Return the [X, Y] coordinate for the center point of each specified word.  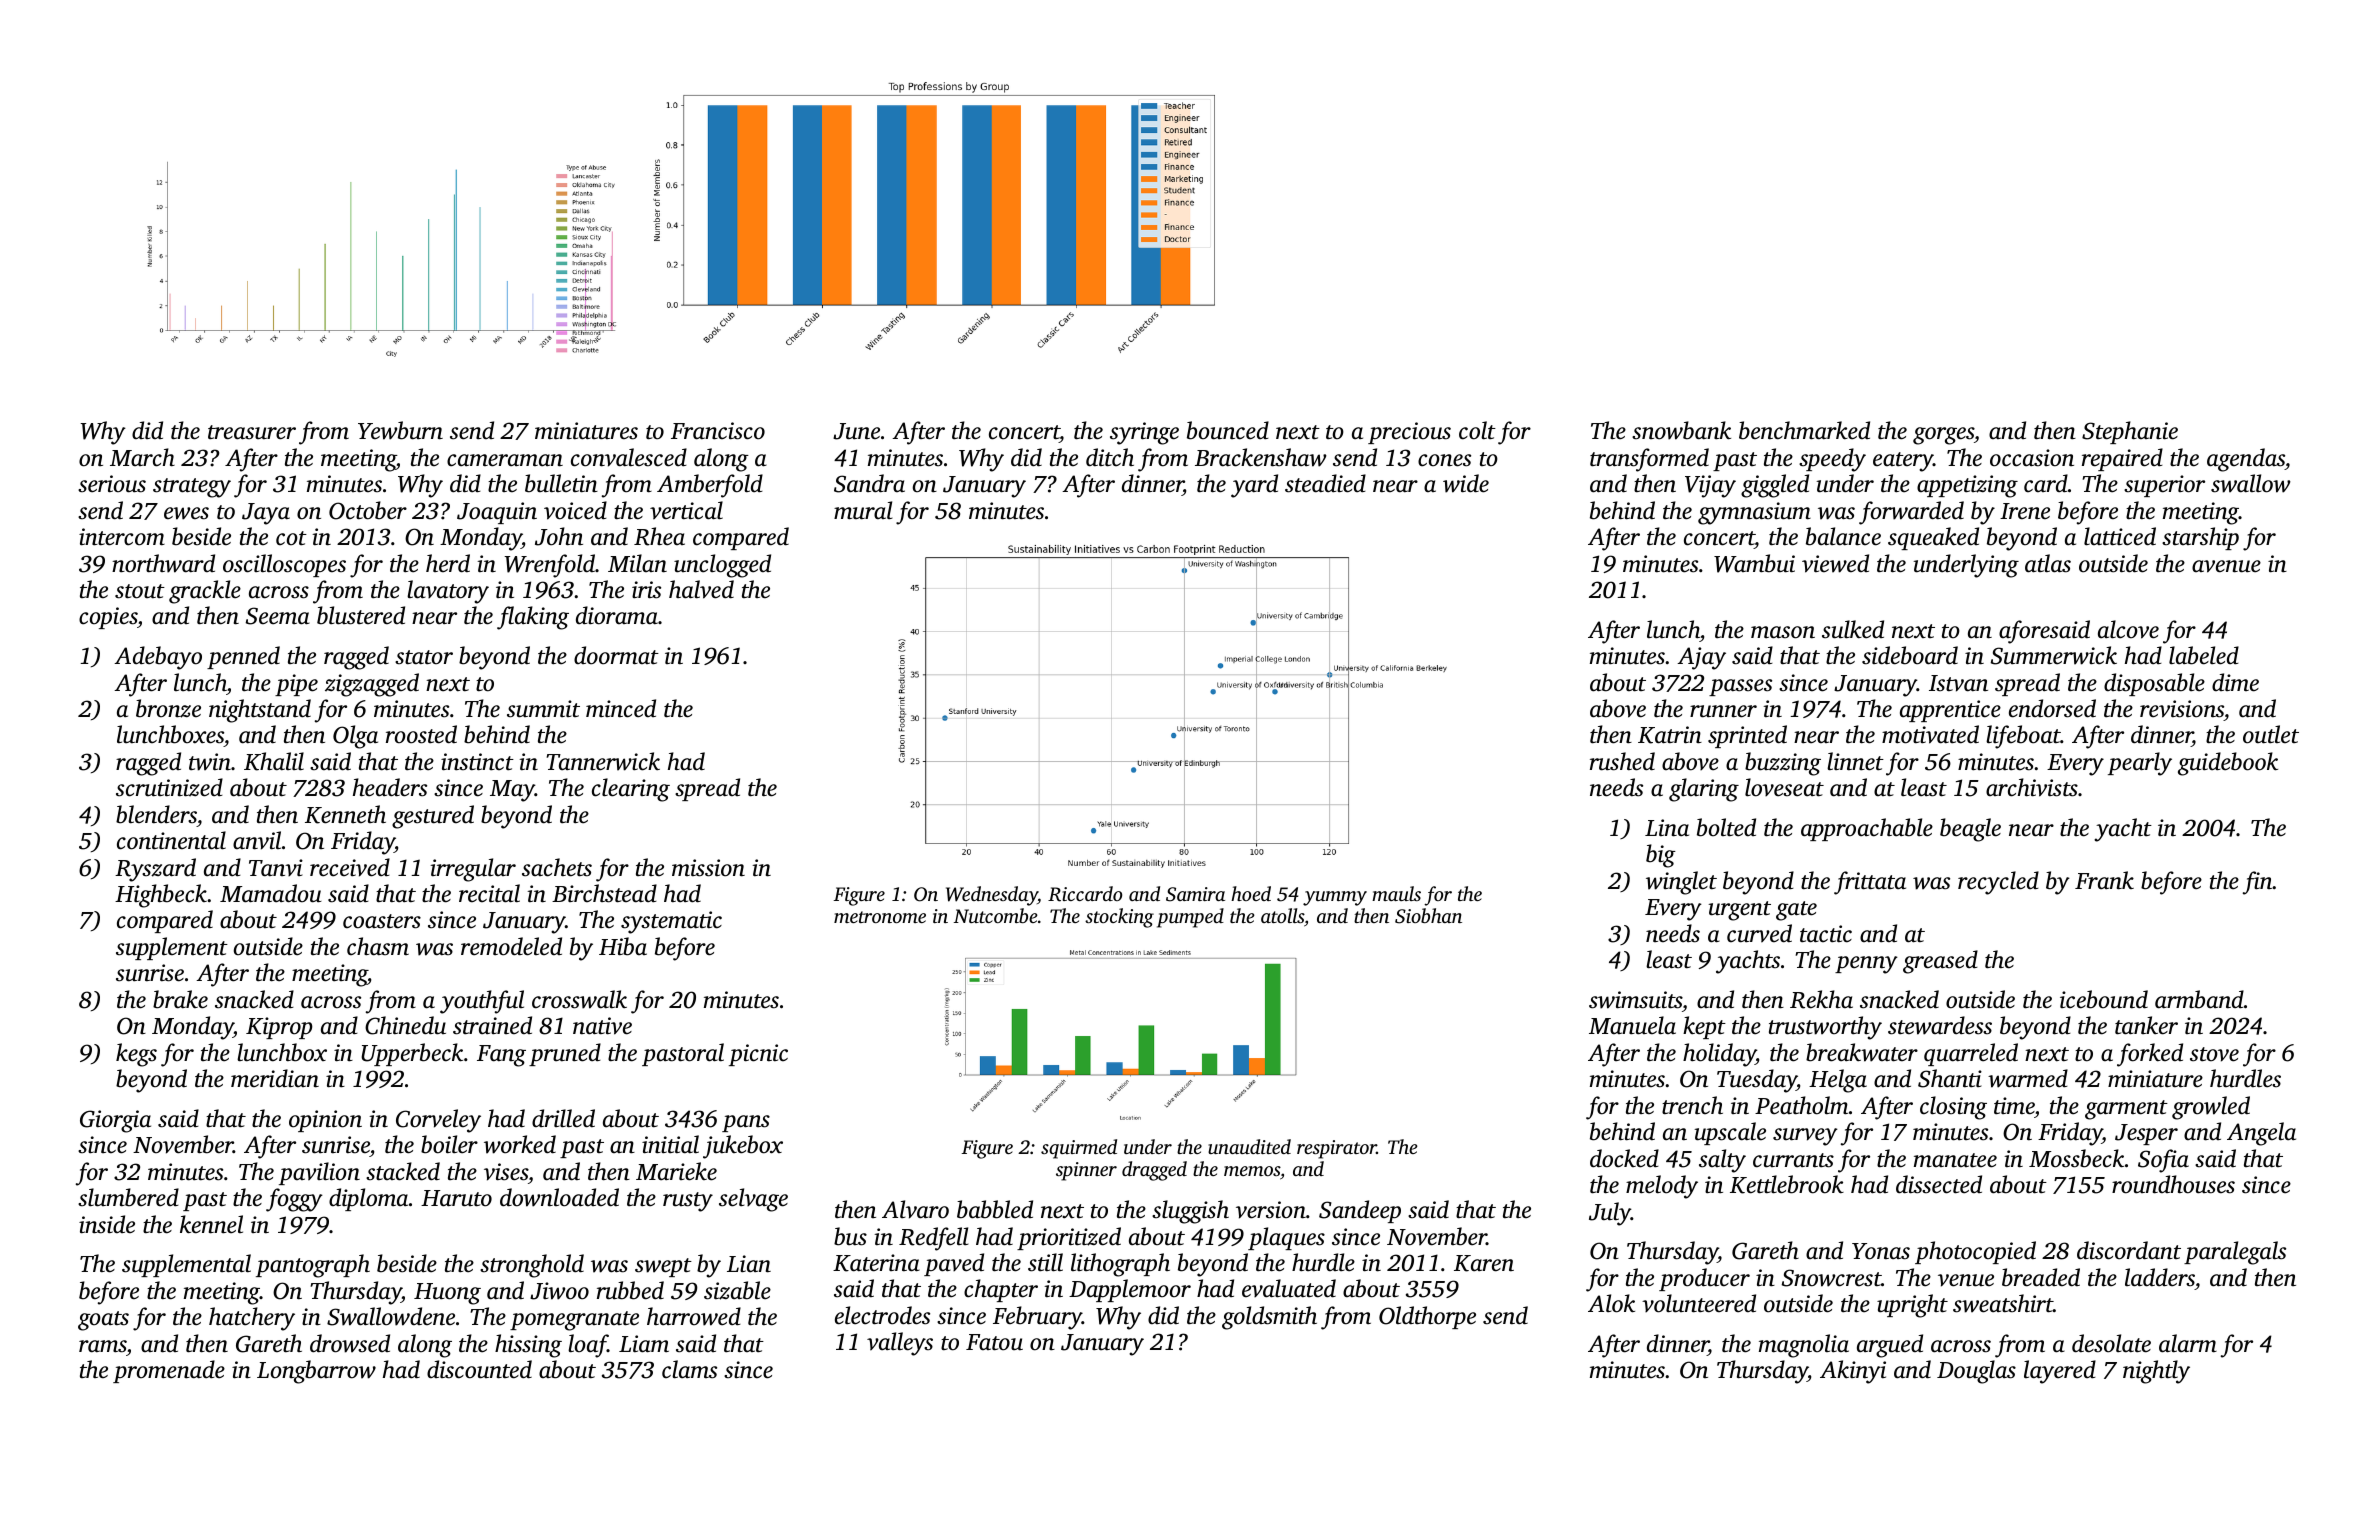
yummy [1335, 898]
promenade [169, 1371]
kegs [136, 1055]
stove [2214, 1054]
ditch [1110, 457]
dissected [1939, 1184]
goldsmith [1269, 1318]
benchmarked [1804, 430]
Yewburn [400, 430]
